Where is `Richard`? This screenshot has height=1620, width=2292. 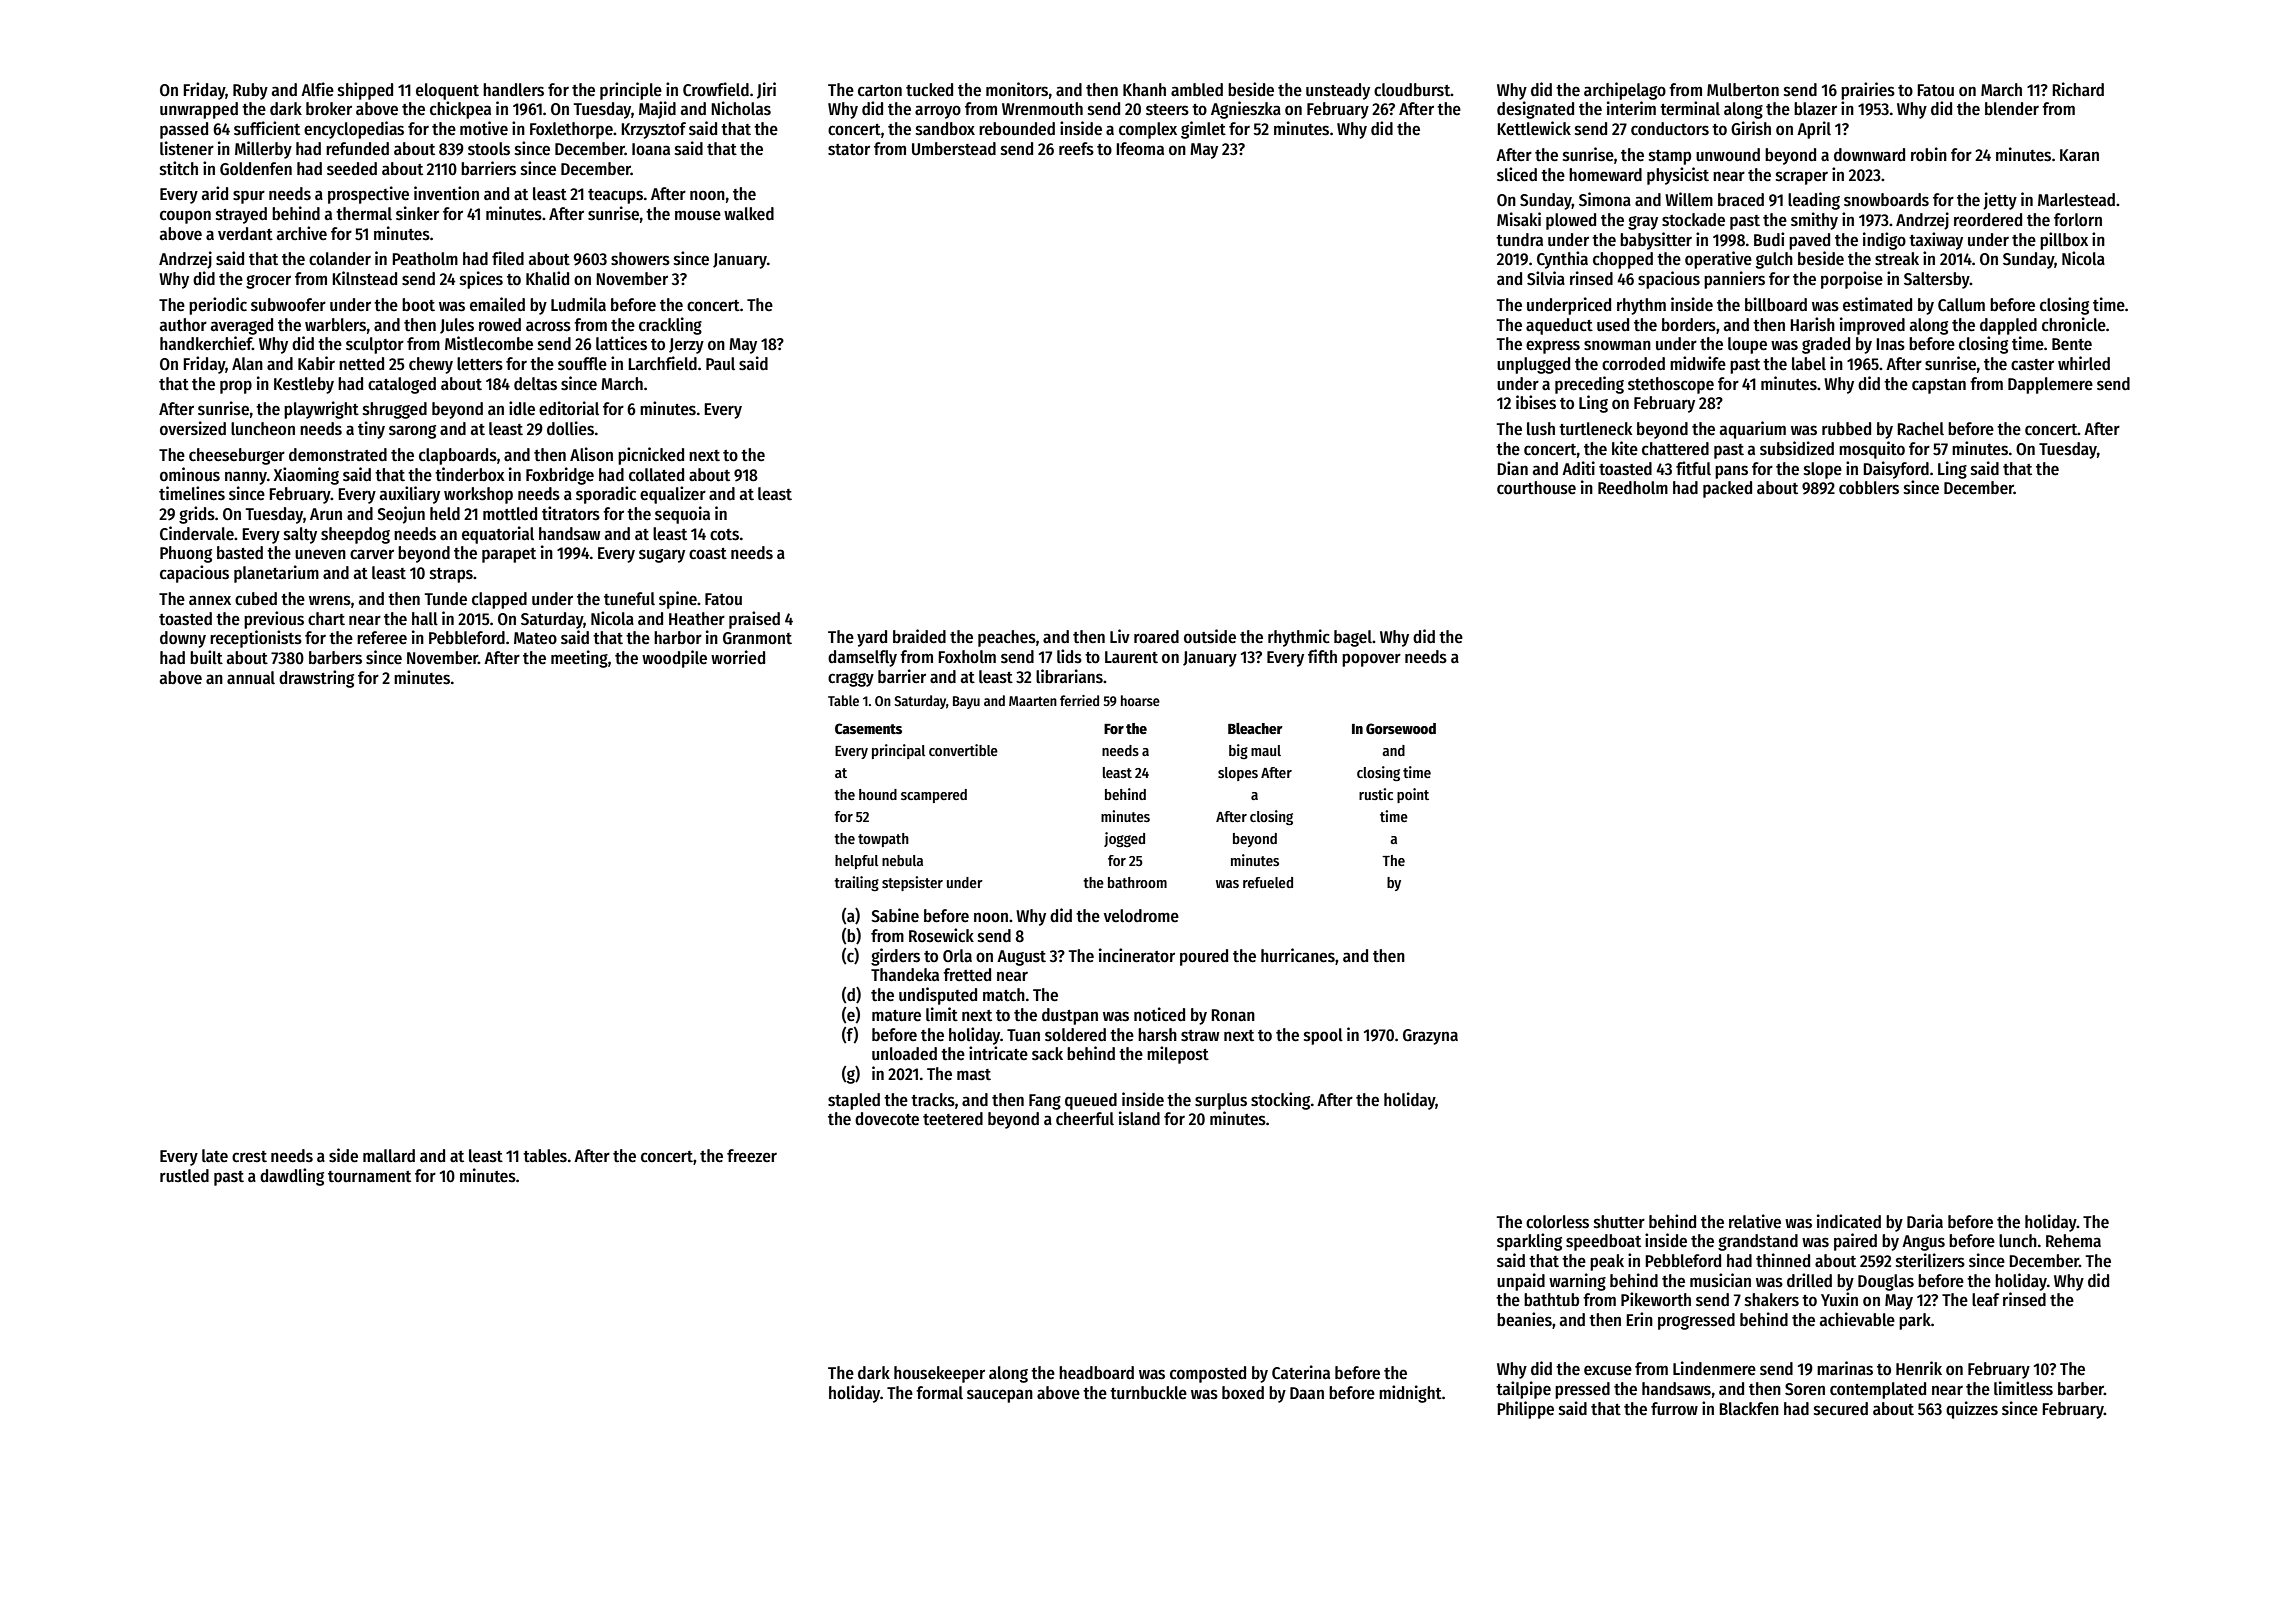 Richard is located at coordinates (2078, 89).
